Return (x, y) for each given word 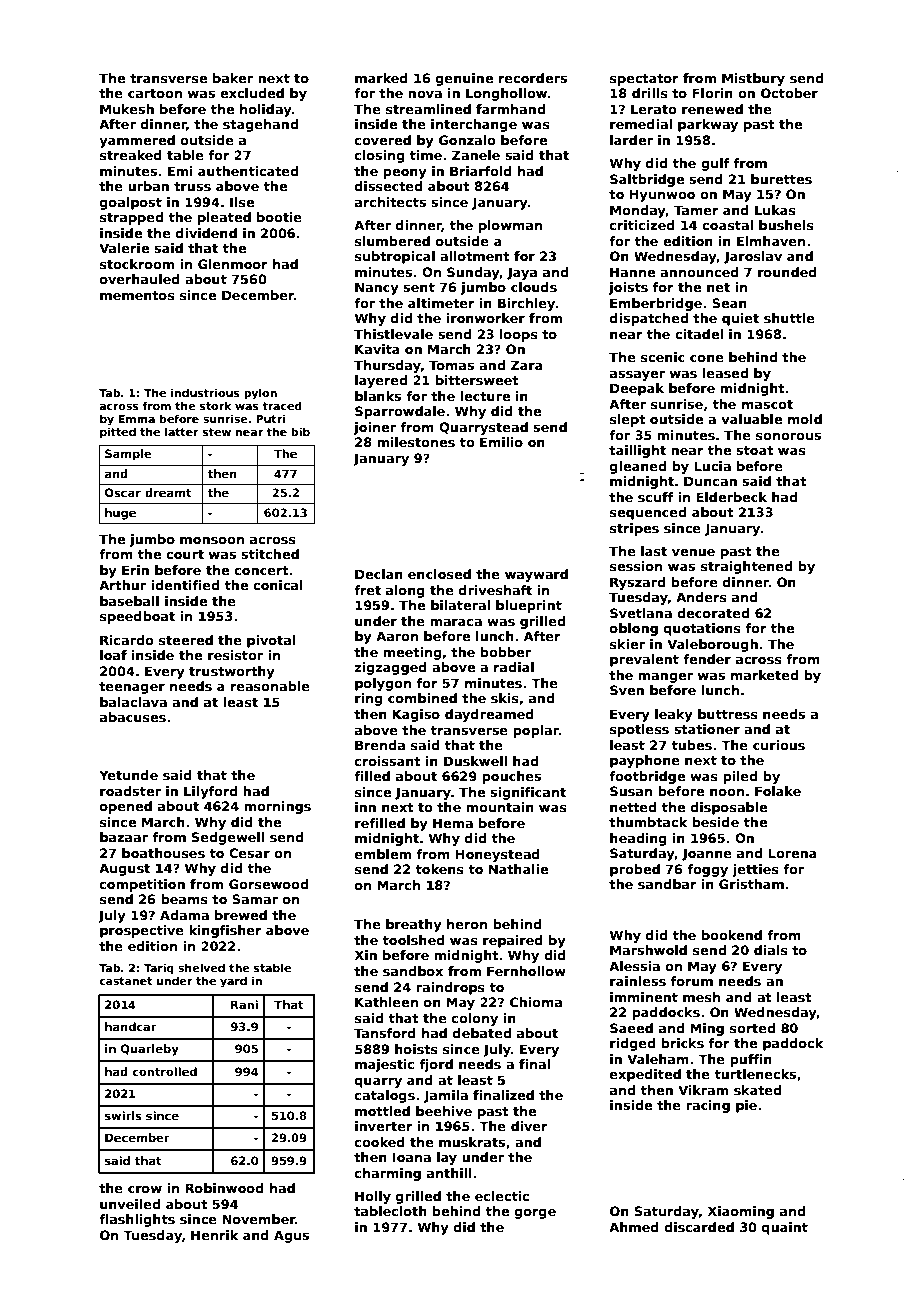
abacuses (133, 717)
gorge (535, 1214)
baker (233, 78)
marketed (764, 675)
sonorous (788, 436)
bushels (786, 225)
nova (425, 94)
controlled (165, 1071)
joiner (375, 428)
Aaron (397, 636)
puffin (751, 1060)
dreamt (168, 492)
